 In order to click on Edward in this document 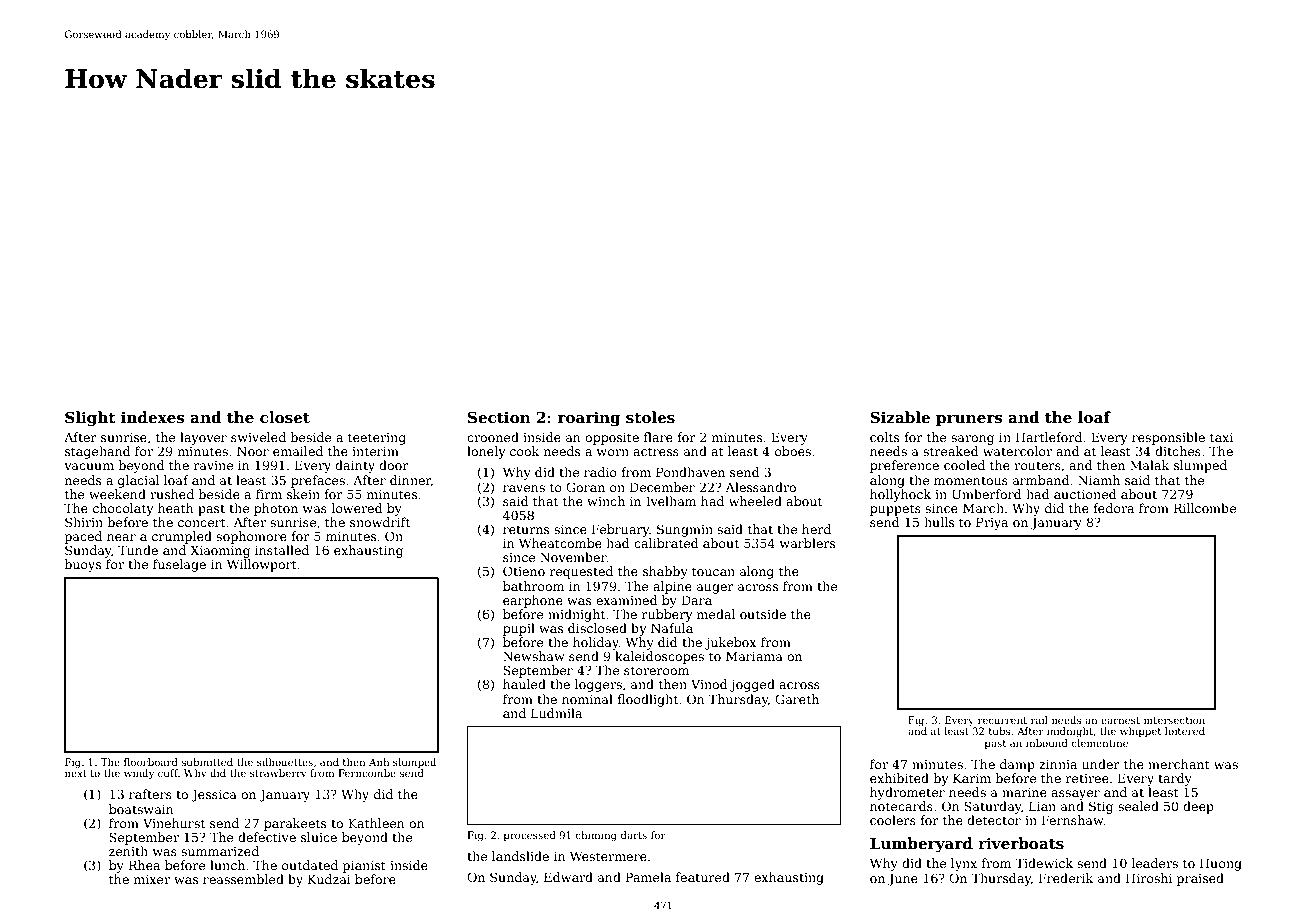, I will do `click(568, 877)`.
